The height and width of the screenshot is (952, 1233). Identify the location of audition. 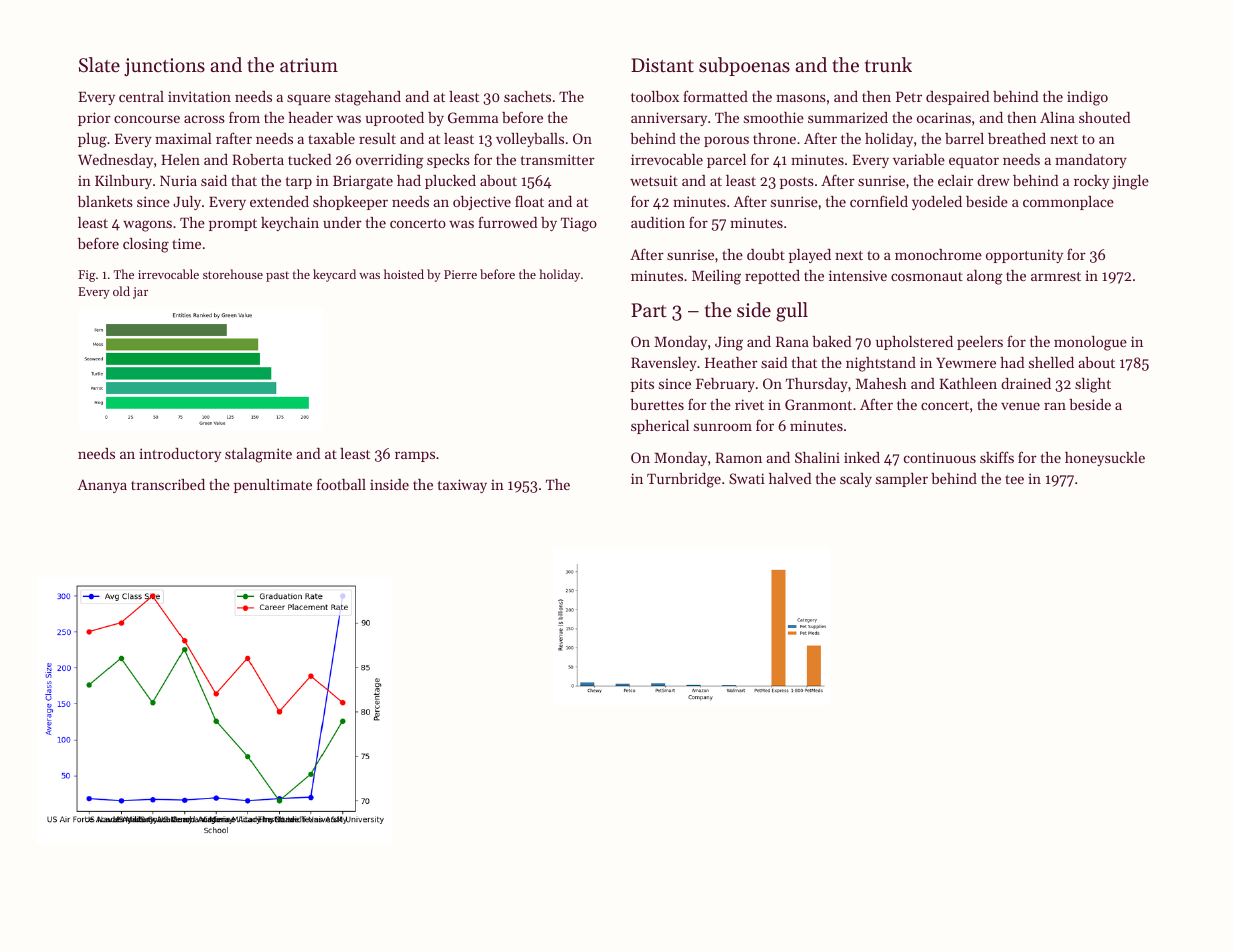
(658, 222).
